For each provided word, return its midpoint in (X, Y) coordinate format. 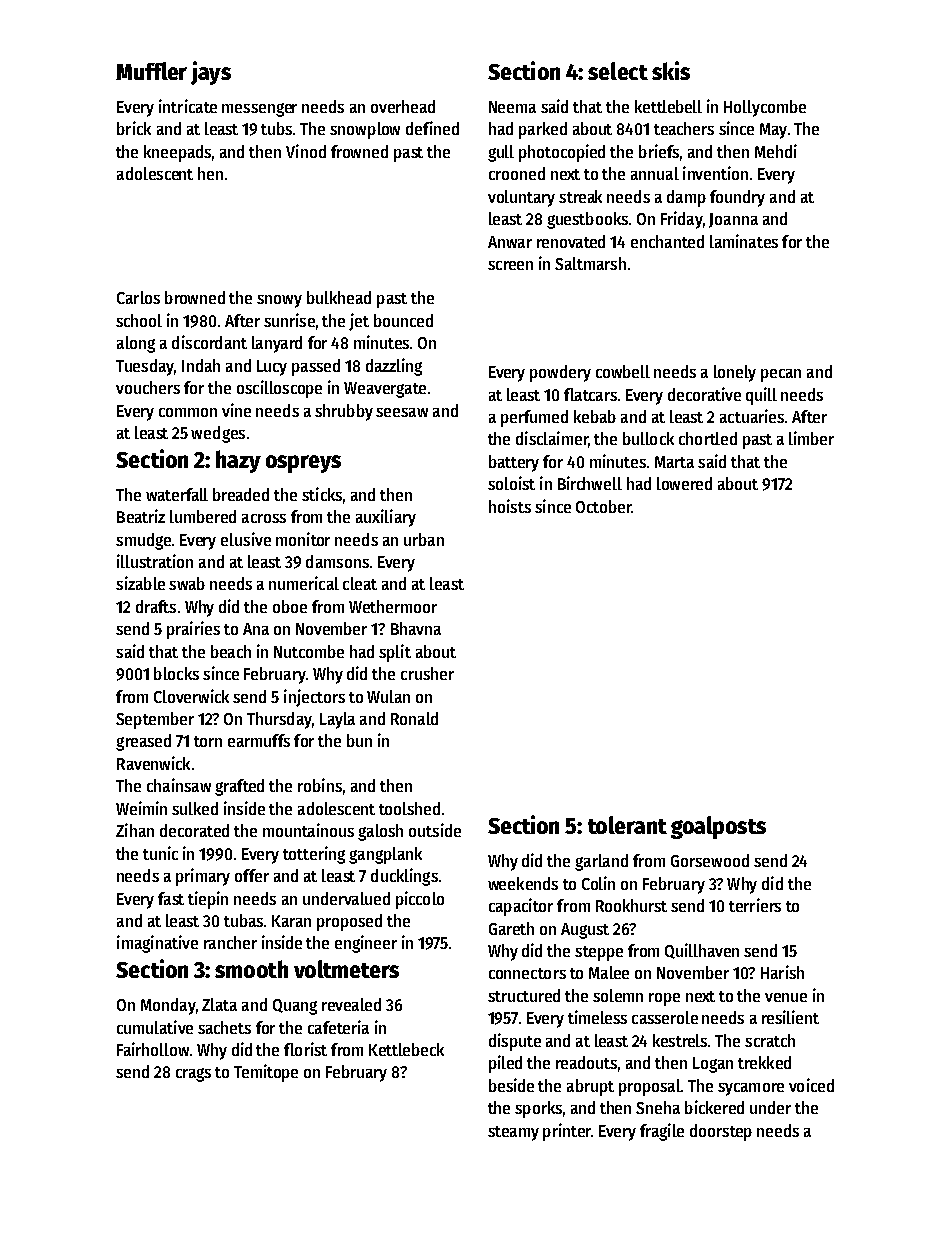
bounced (403, 320)
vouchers (148, 387)
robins (320, 785)
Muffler (151, 71)
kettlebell (668, 106)
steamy (513, 1133)
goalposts (718, 827)
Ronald (414, 718)
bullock (648, 438)
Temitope (266, 1073)
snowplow (365, 130)
